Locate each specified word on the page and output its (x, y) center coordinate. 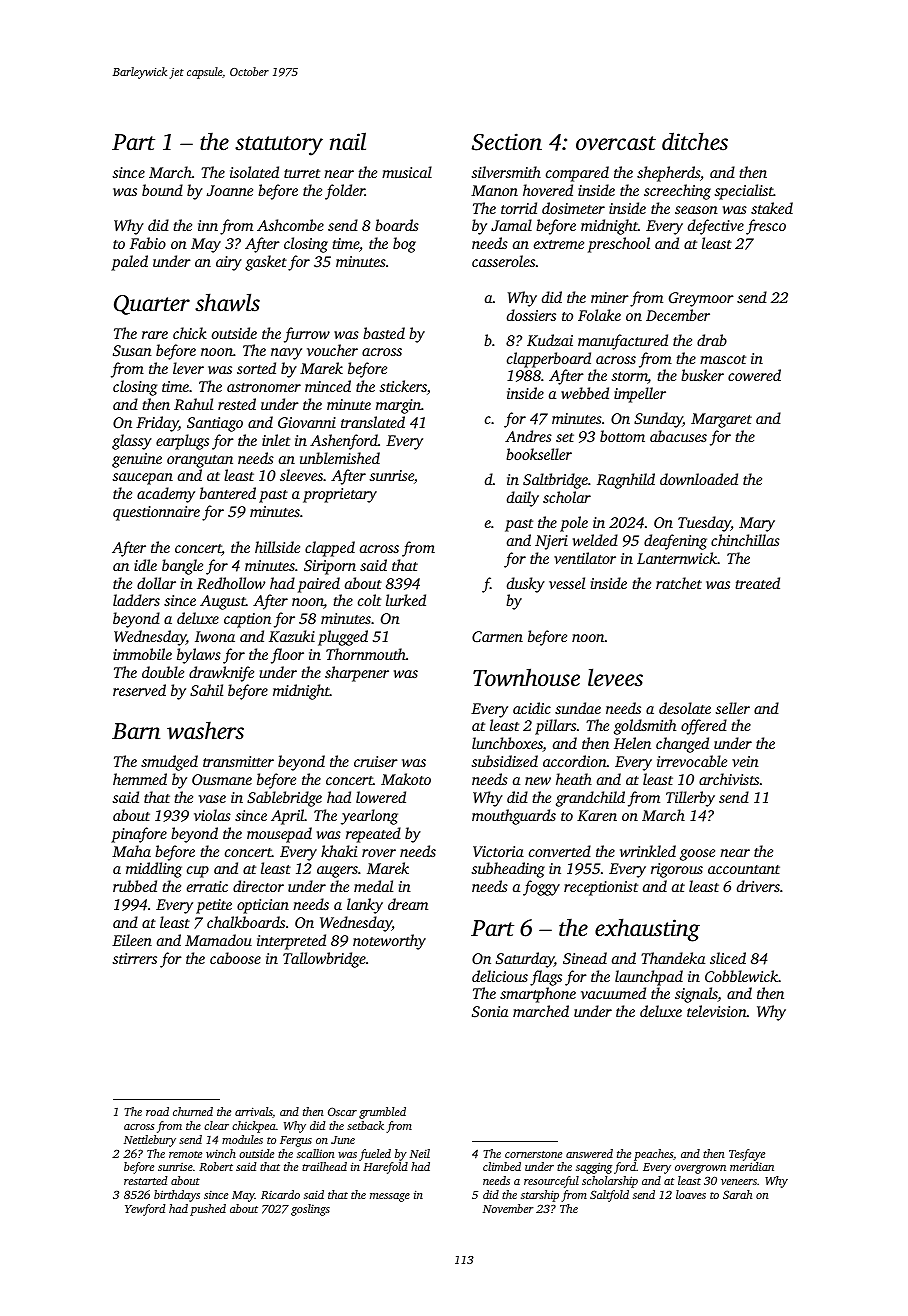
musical (407, 172)
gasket (266, 263)
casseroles (503, 261)
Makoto (406, 779)
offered (704, 727)
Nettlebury (150, 1141)
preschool (619, 245)
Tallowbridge (324, 960)
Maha (131, 851)
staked (772, 208)
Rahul (193, 404)
